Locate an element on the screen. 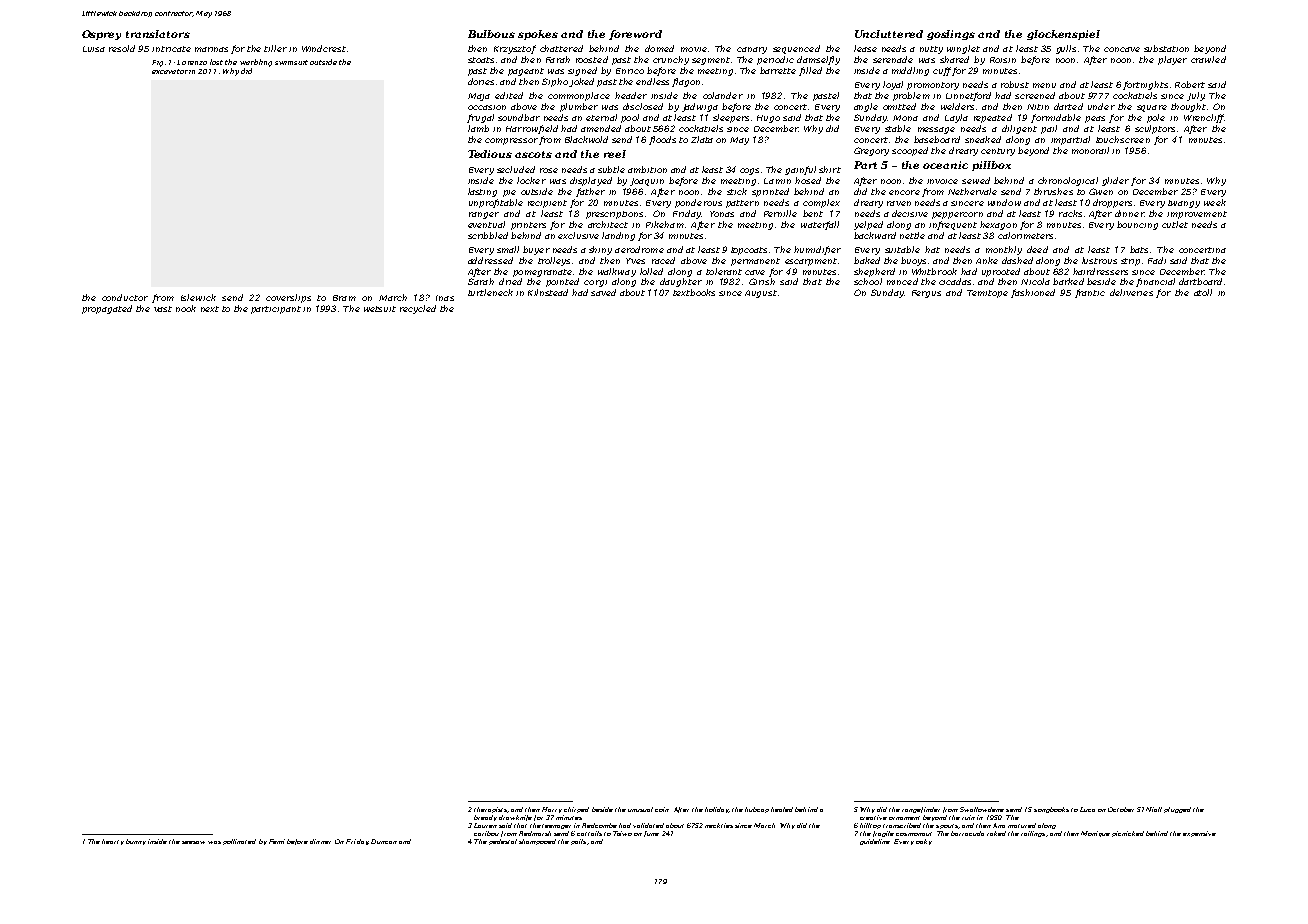 The image size is (1308, 924). Temitope is located at coordinates (987, 294).
